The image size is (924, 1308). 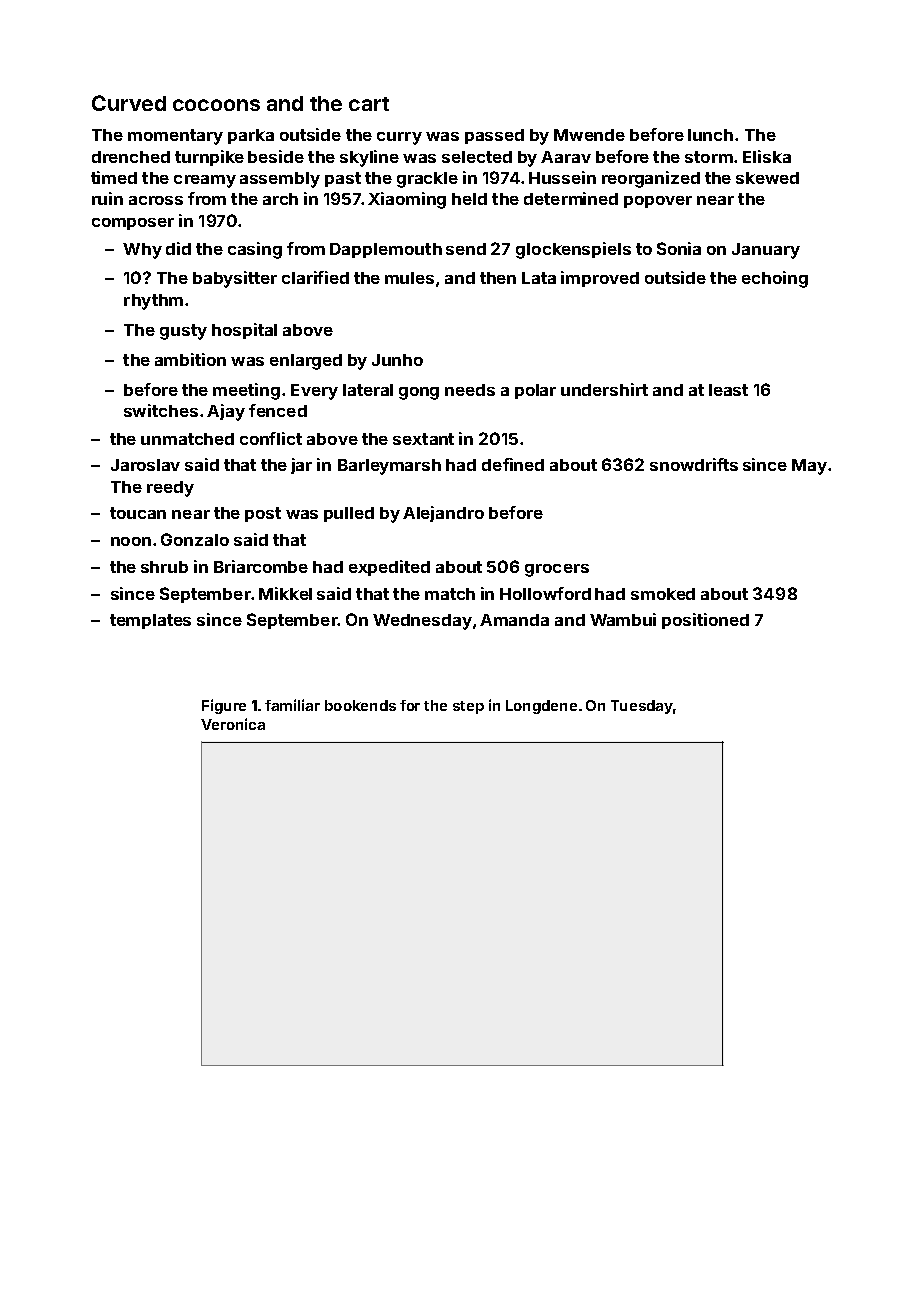 I want to click on needs, so click(x=470, y=390).
